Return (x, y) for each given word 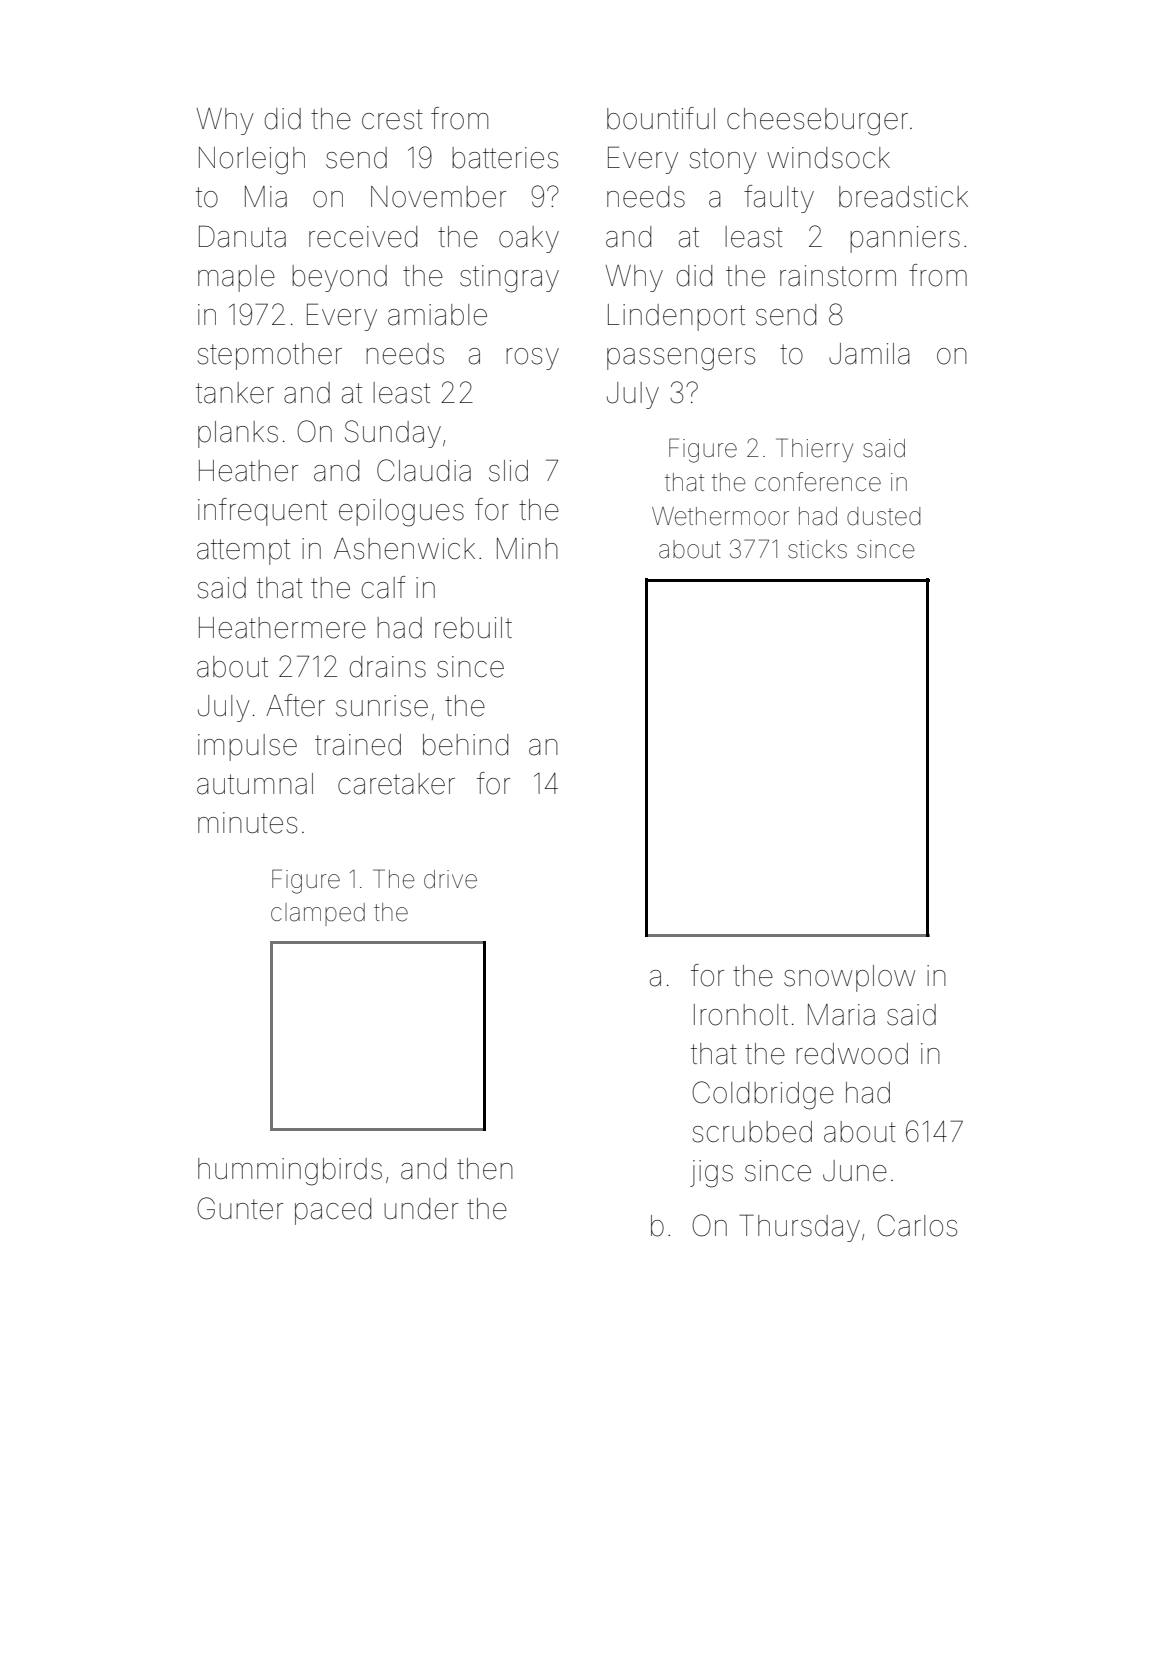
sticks (817, 549)
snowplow (849, 978)
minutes (247, 823)
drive (450, 879)
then (485, 1169)
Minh (527, 548)
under (421, 1209)
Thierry (814, 450)
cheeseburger (817, 122)
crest (392, 119)
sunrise (382, 706)
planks (238, 434)
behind (465, 745)
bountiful (661, 118)
